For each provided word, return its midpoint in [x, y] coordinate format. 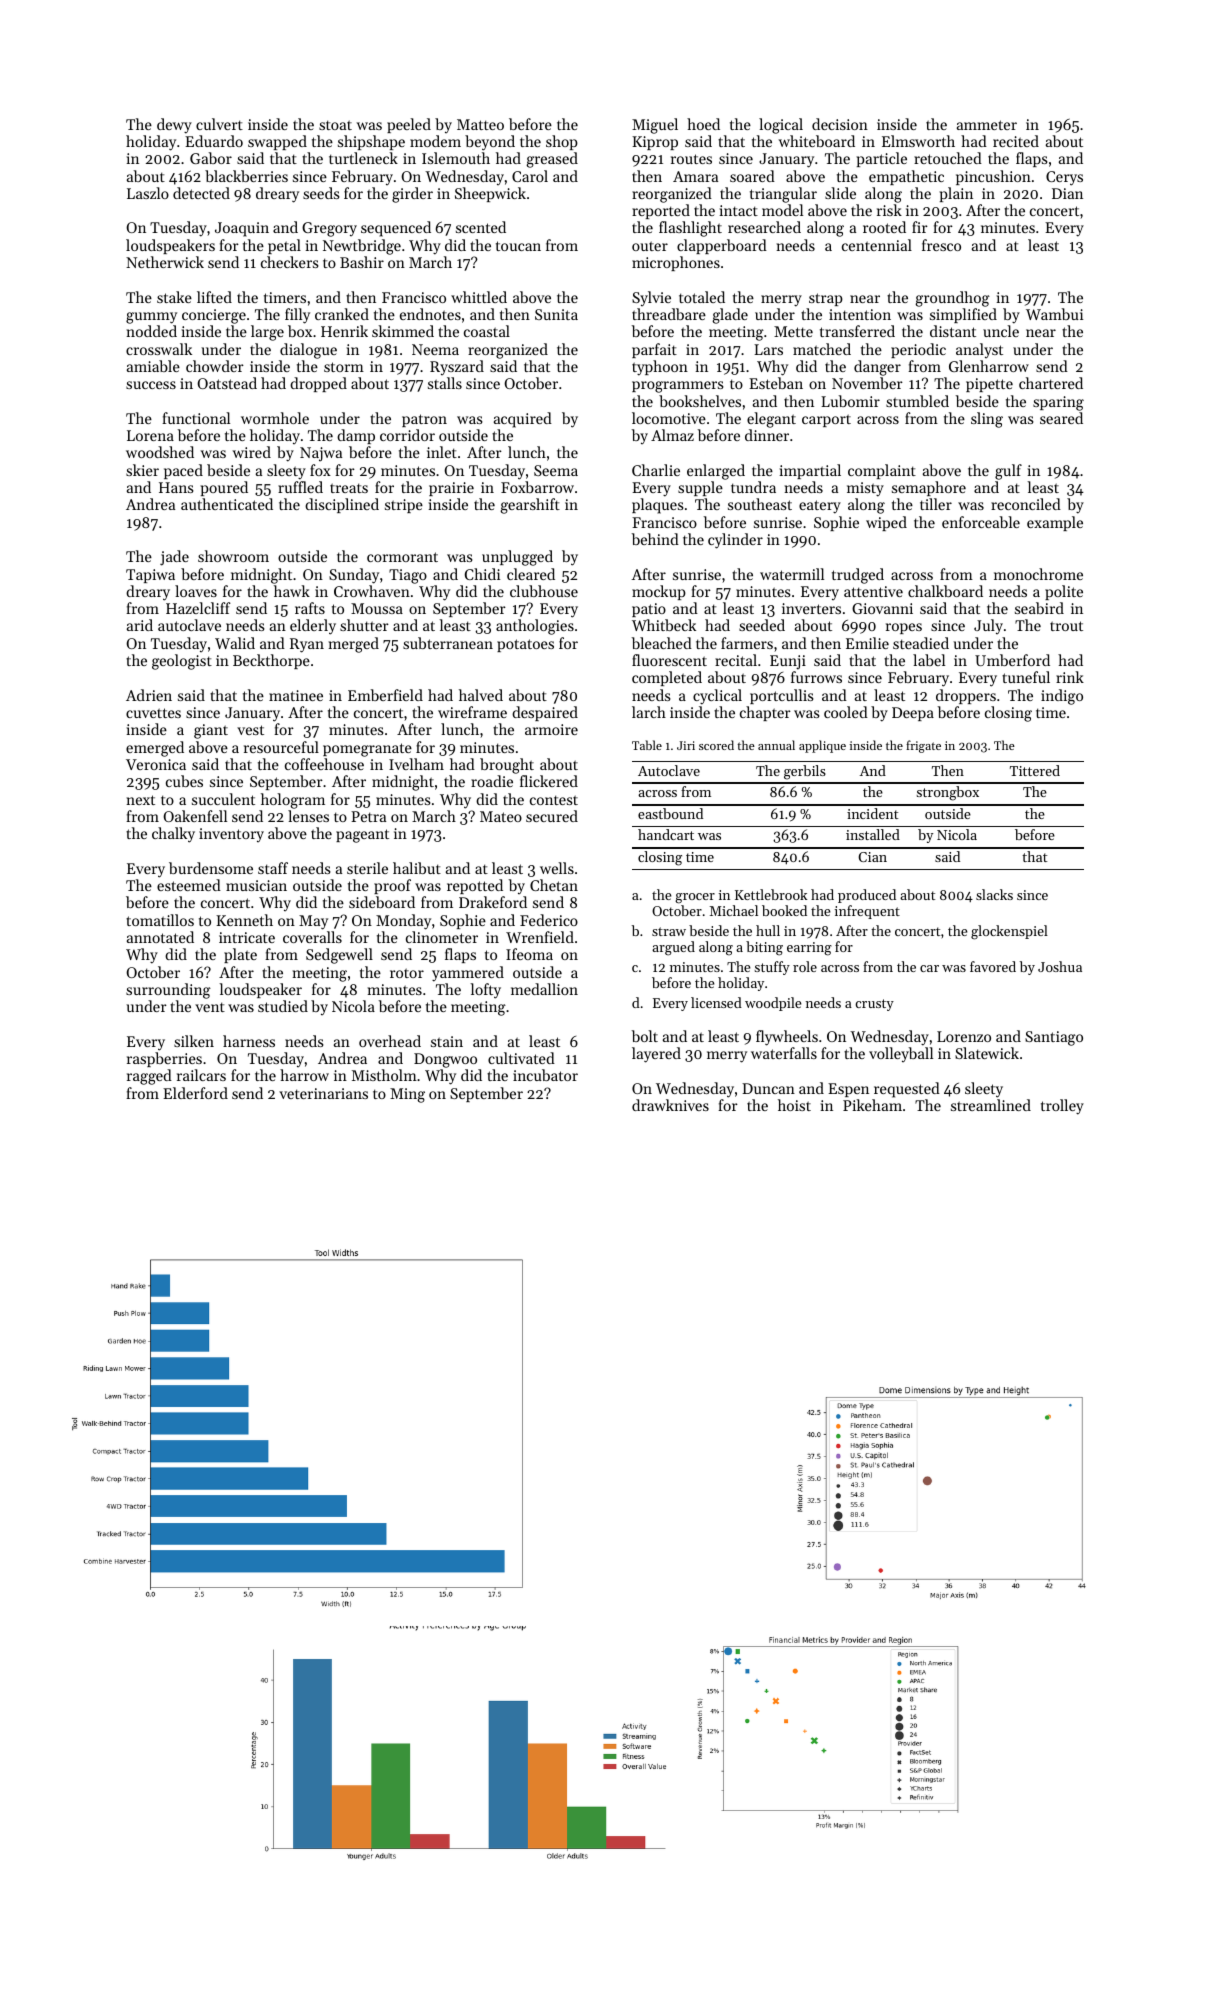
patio [649, 610]
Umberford [1012, 660]
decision [840, 124]
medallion [544, 989]
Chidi [482, 574]
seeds [321, 193]
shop [562, 142]
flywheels [787, 1038]
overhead [390, 1041]
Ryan [307, 645]
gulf [1008, 472]
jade [174, 558]
